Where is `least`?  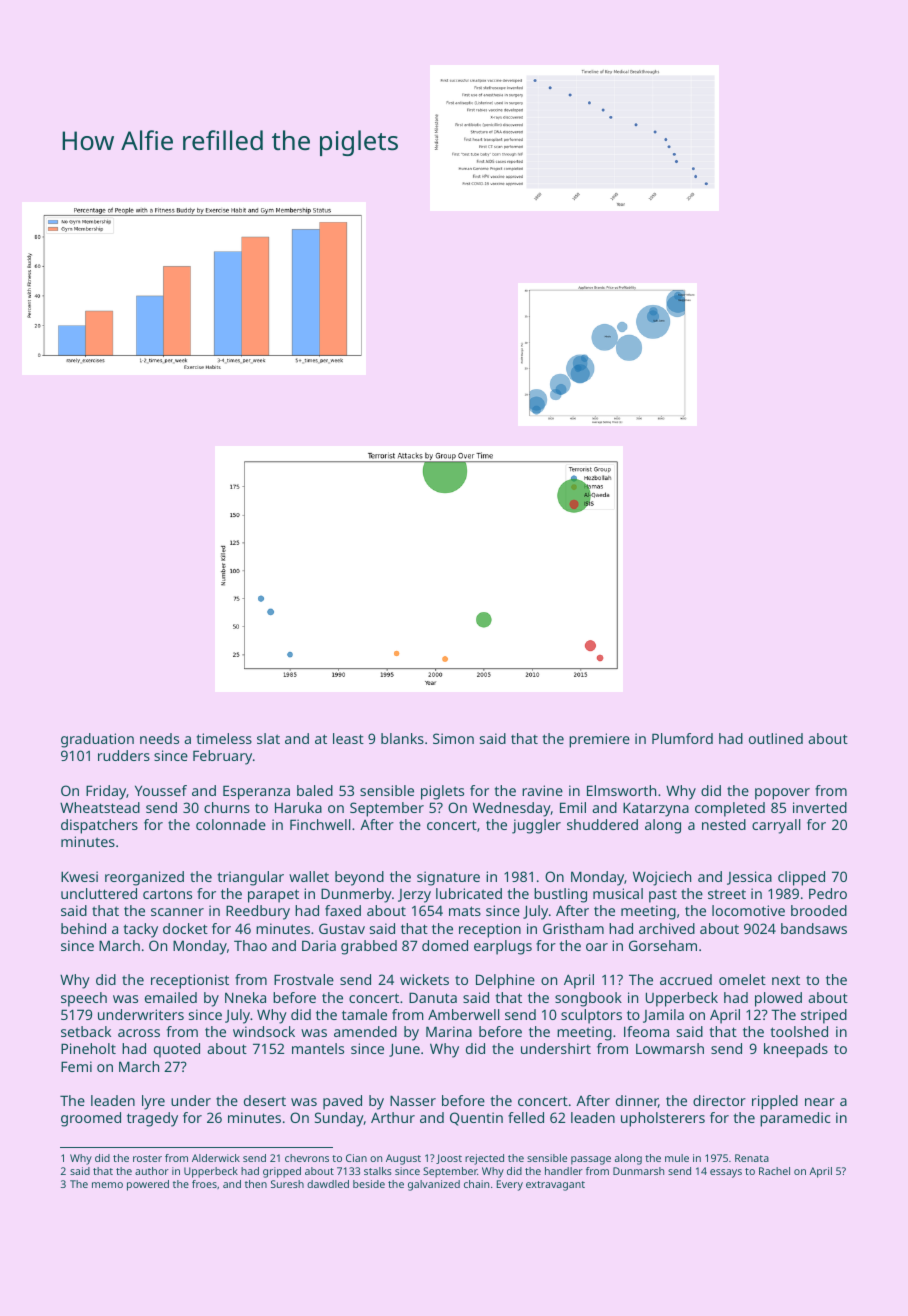
least is located at coordinates (348, 738).
